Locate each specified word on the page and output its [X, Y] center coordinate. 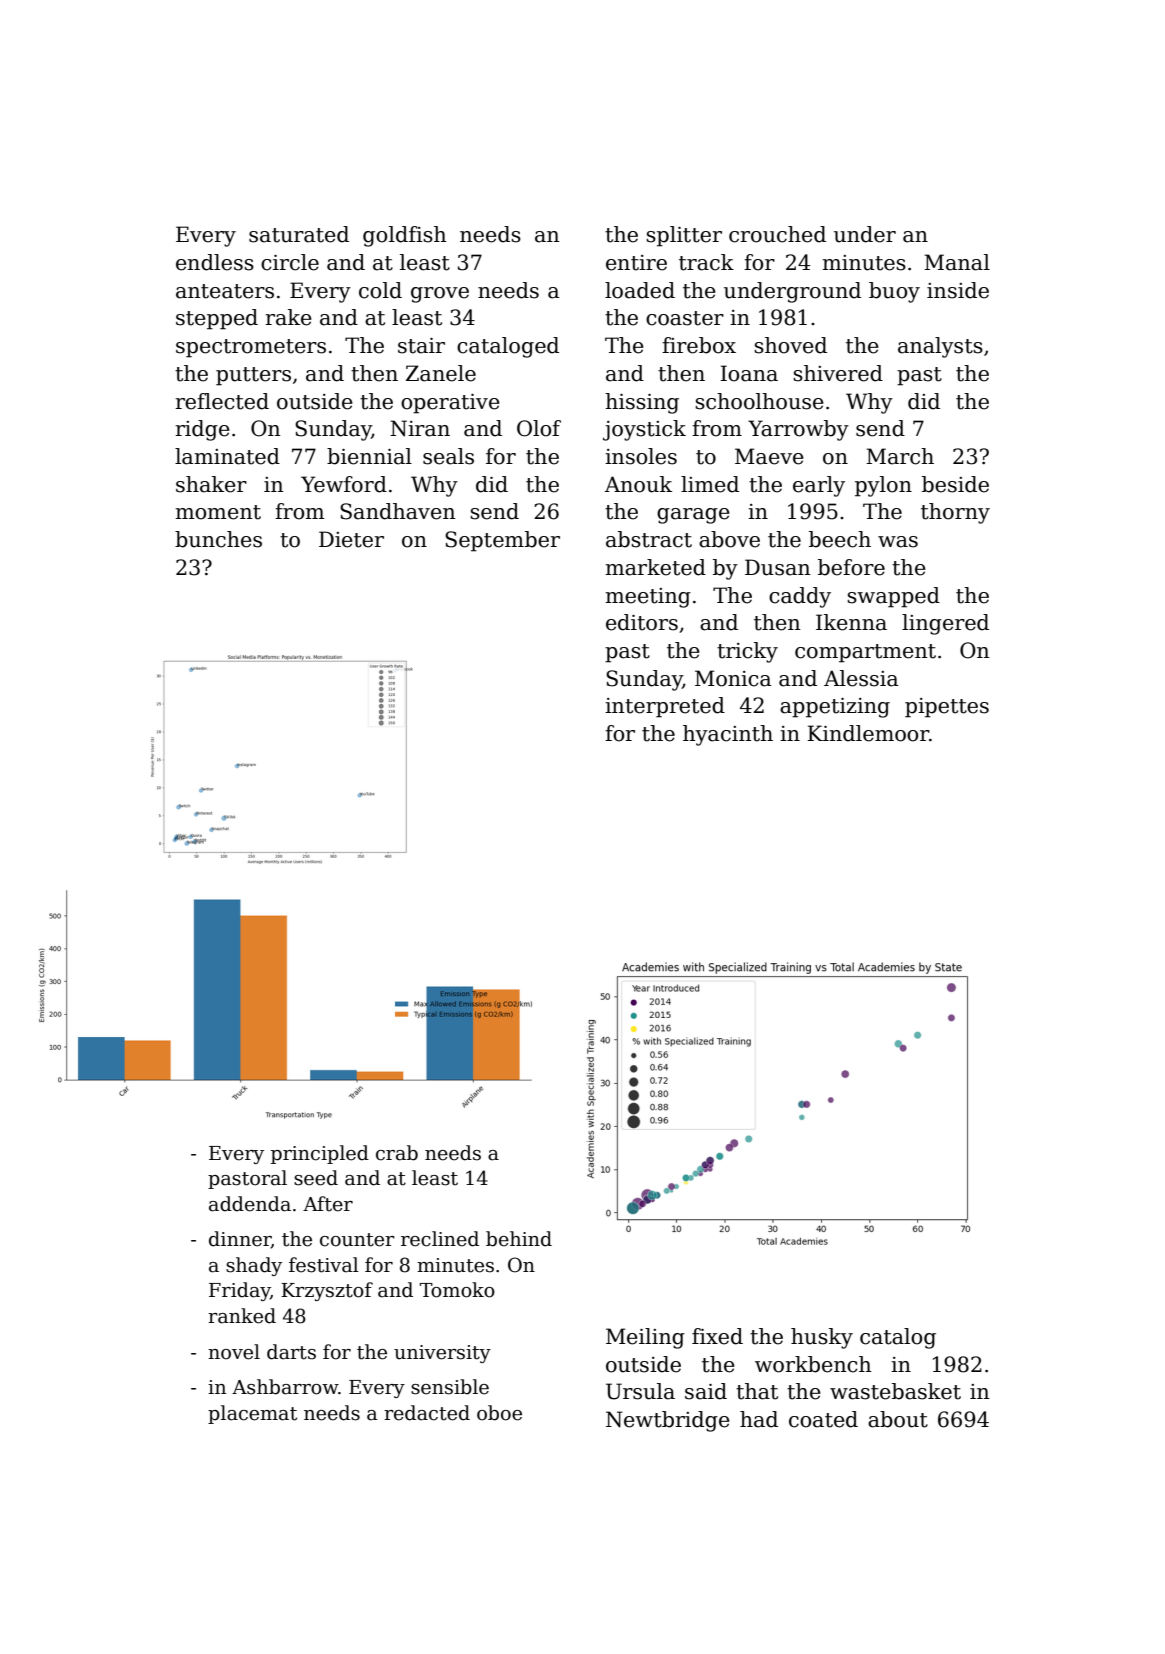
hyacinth [728, 735]
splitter [684, 236]
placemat [252, 1414]
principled [320, 1154]
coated [823, 1419]
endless [215, 262]
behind [519, 1239]
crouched [777, 234]
